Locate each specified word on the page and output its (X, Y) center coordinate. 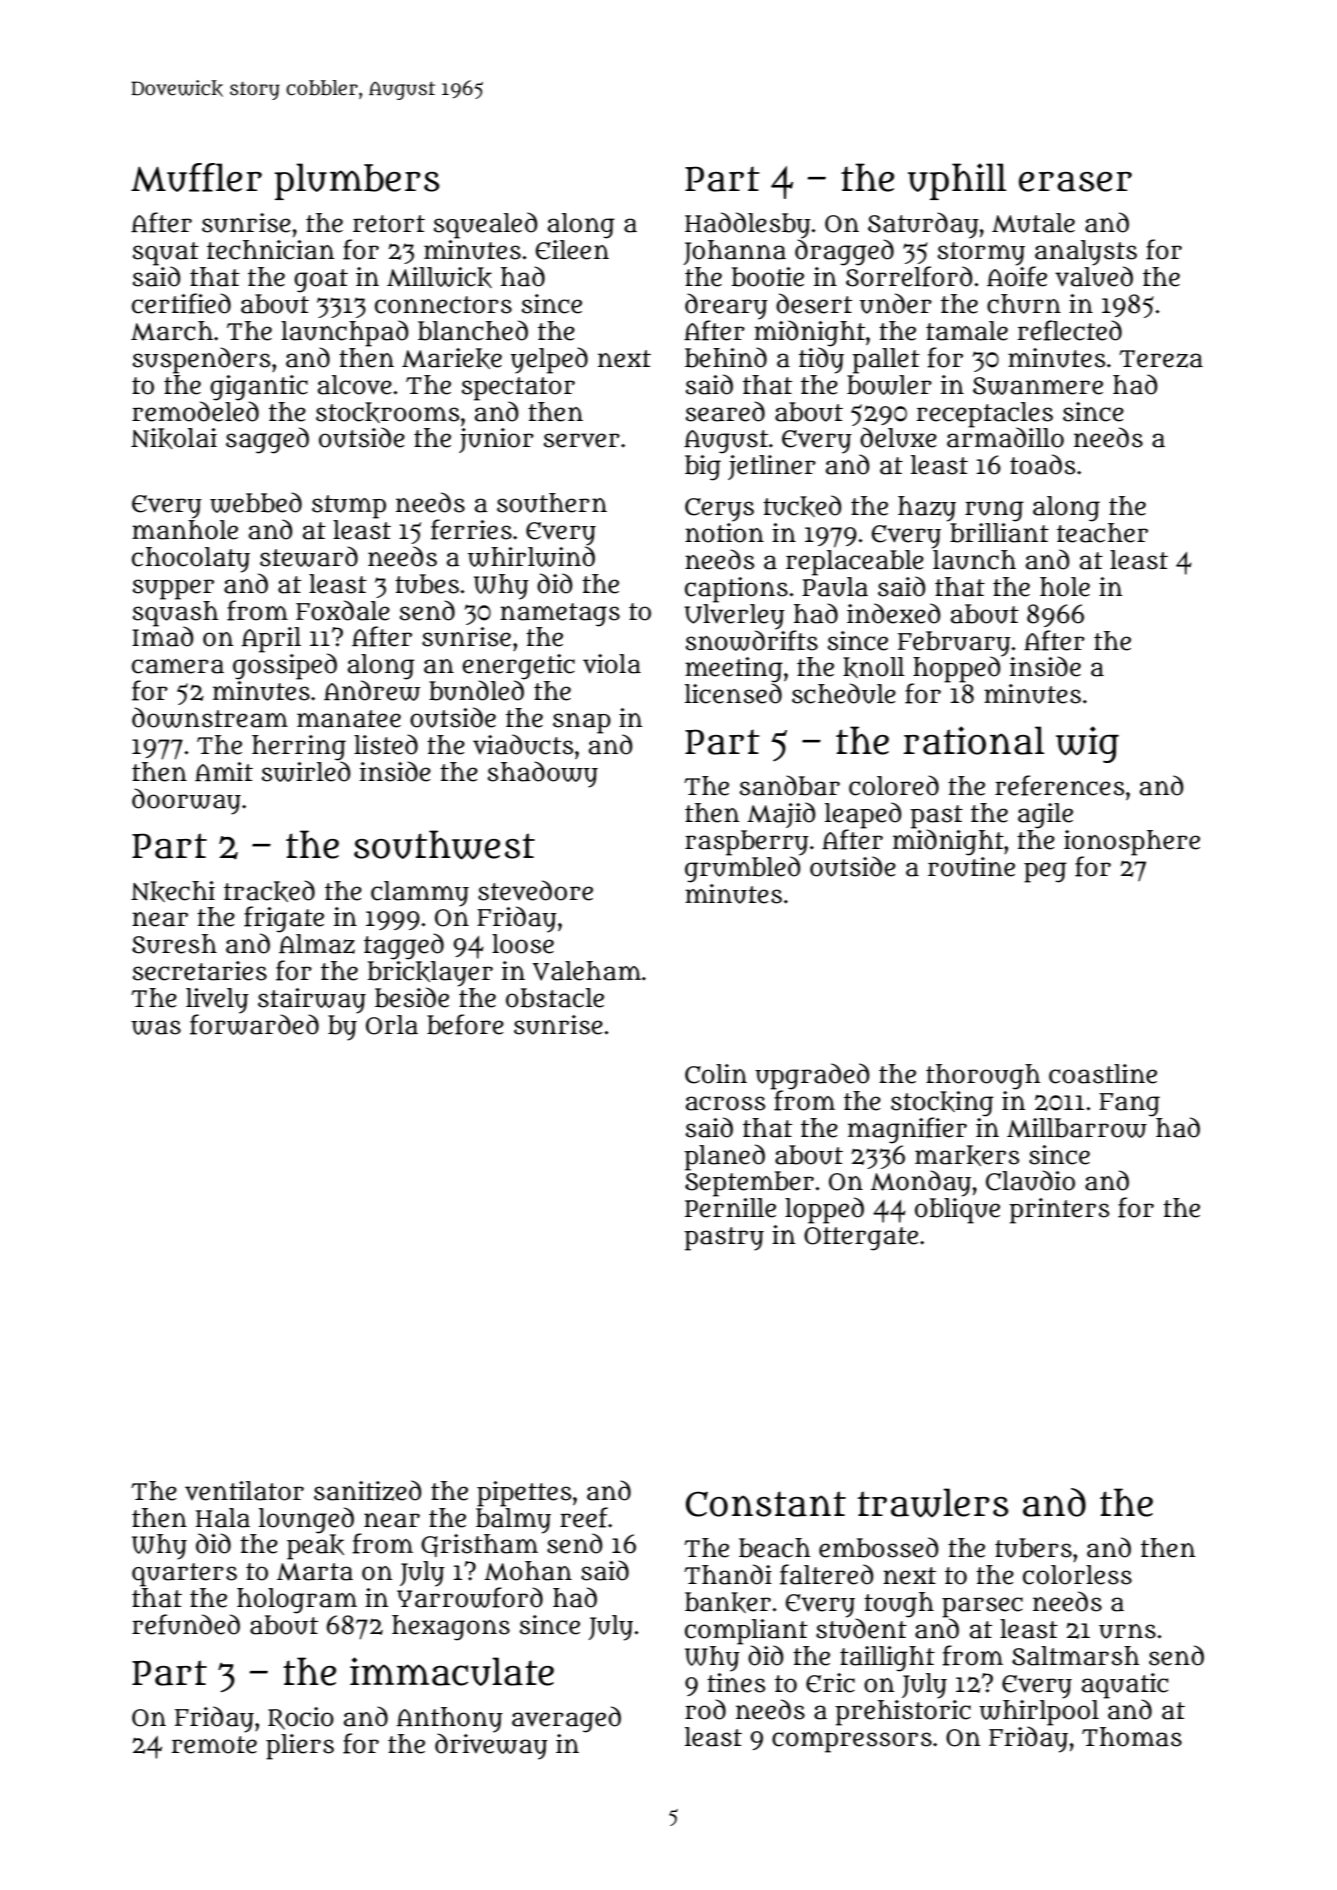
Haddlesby (748, 225)
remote (214, 1745)
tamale (967, 331)
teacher (1102, 533)
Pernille (730, 1208)
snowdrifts (752, 640)
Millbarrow (1077, 1128)
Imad (163, 636)
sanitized (368, 1490)
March (172, 331)
